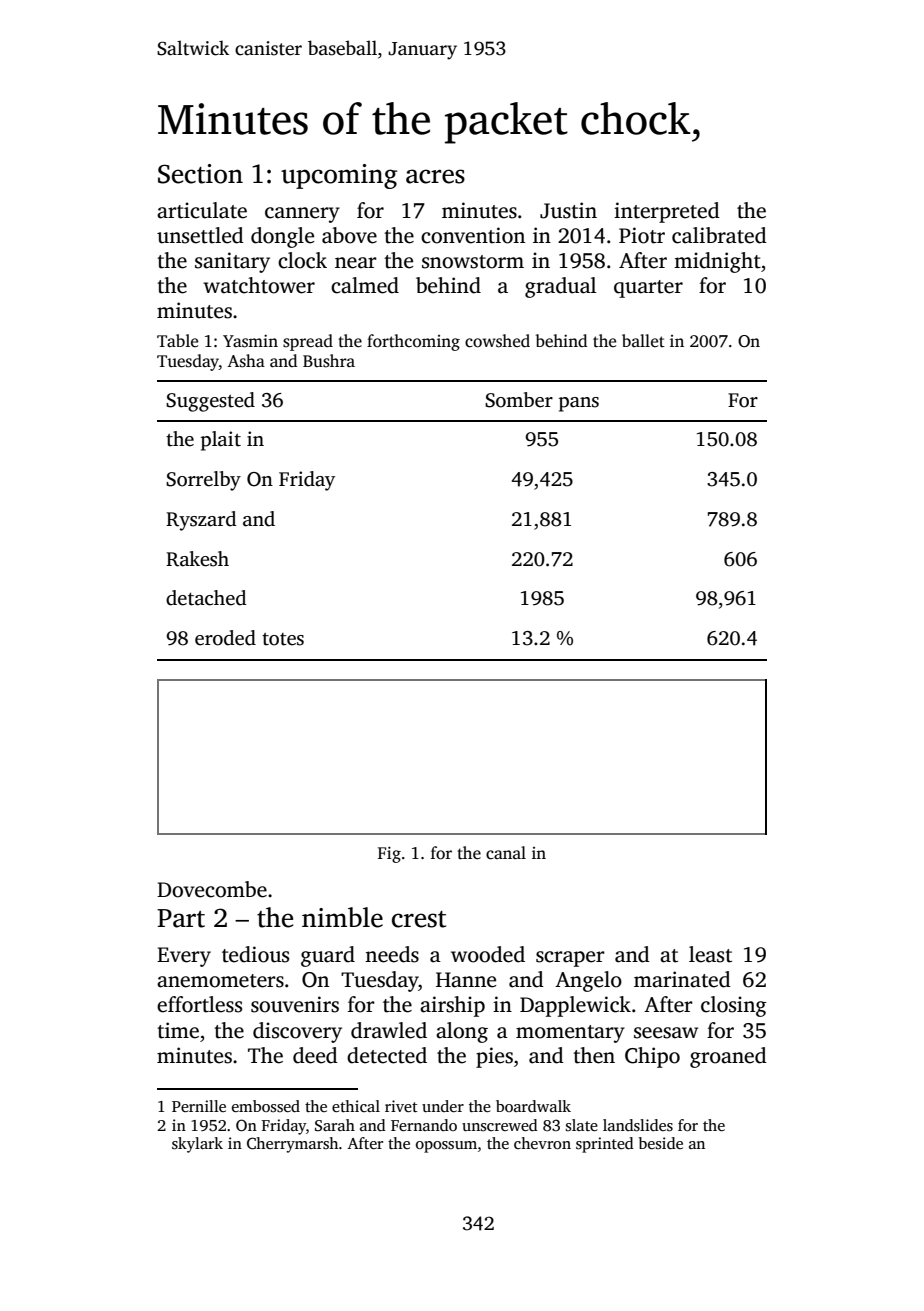  Describe the element at coordinates (568, 210) in the page. I see `Justin` at that location.
